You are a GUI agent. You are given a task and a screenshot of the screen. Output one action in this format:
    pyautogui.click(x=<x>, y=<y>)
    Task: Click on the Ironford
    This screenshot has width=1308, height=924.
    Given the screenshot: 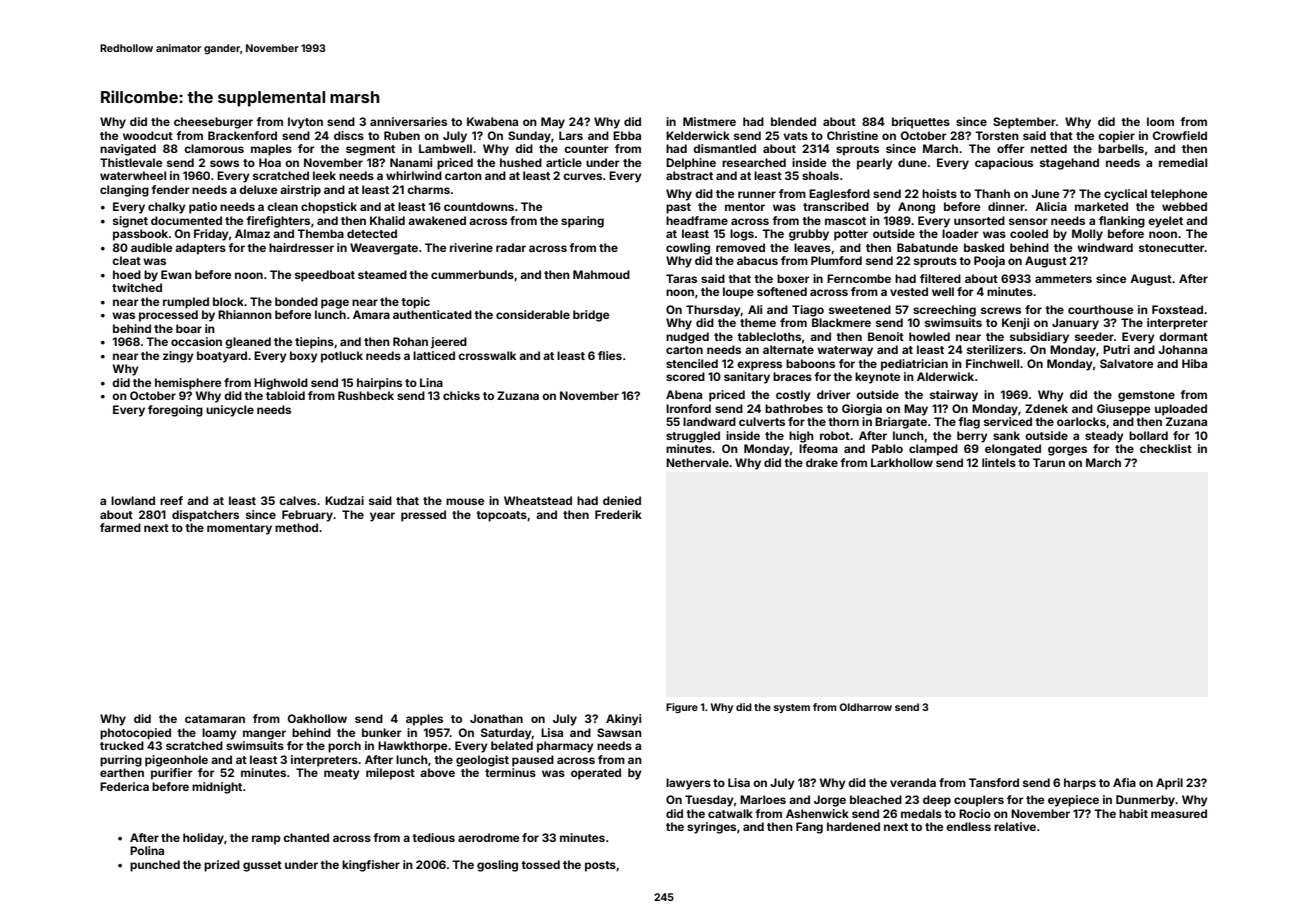 What is the action you would take?
    pyautogui.click(x=688, y=408)
